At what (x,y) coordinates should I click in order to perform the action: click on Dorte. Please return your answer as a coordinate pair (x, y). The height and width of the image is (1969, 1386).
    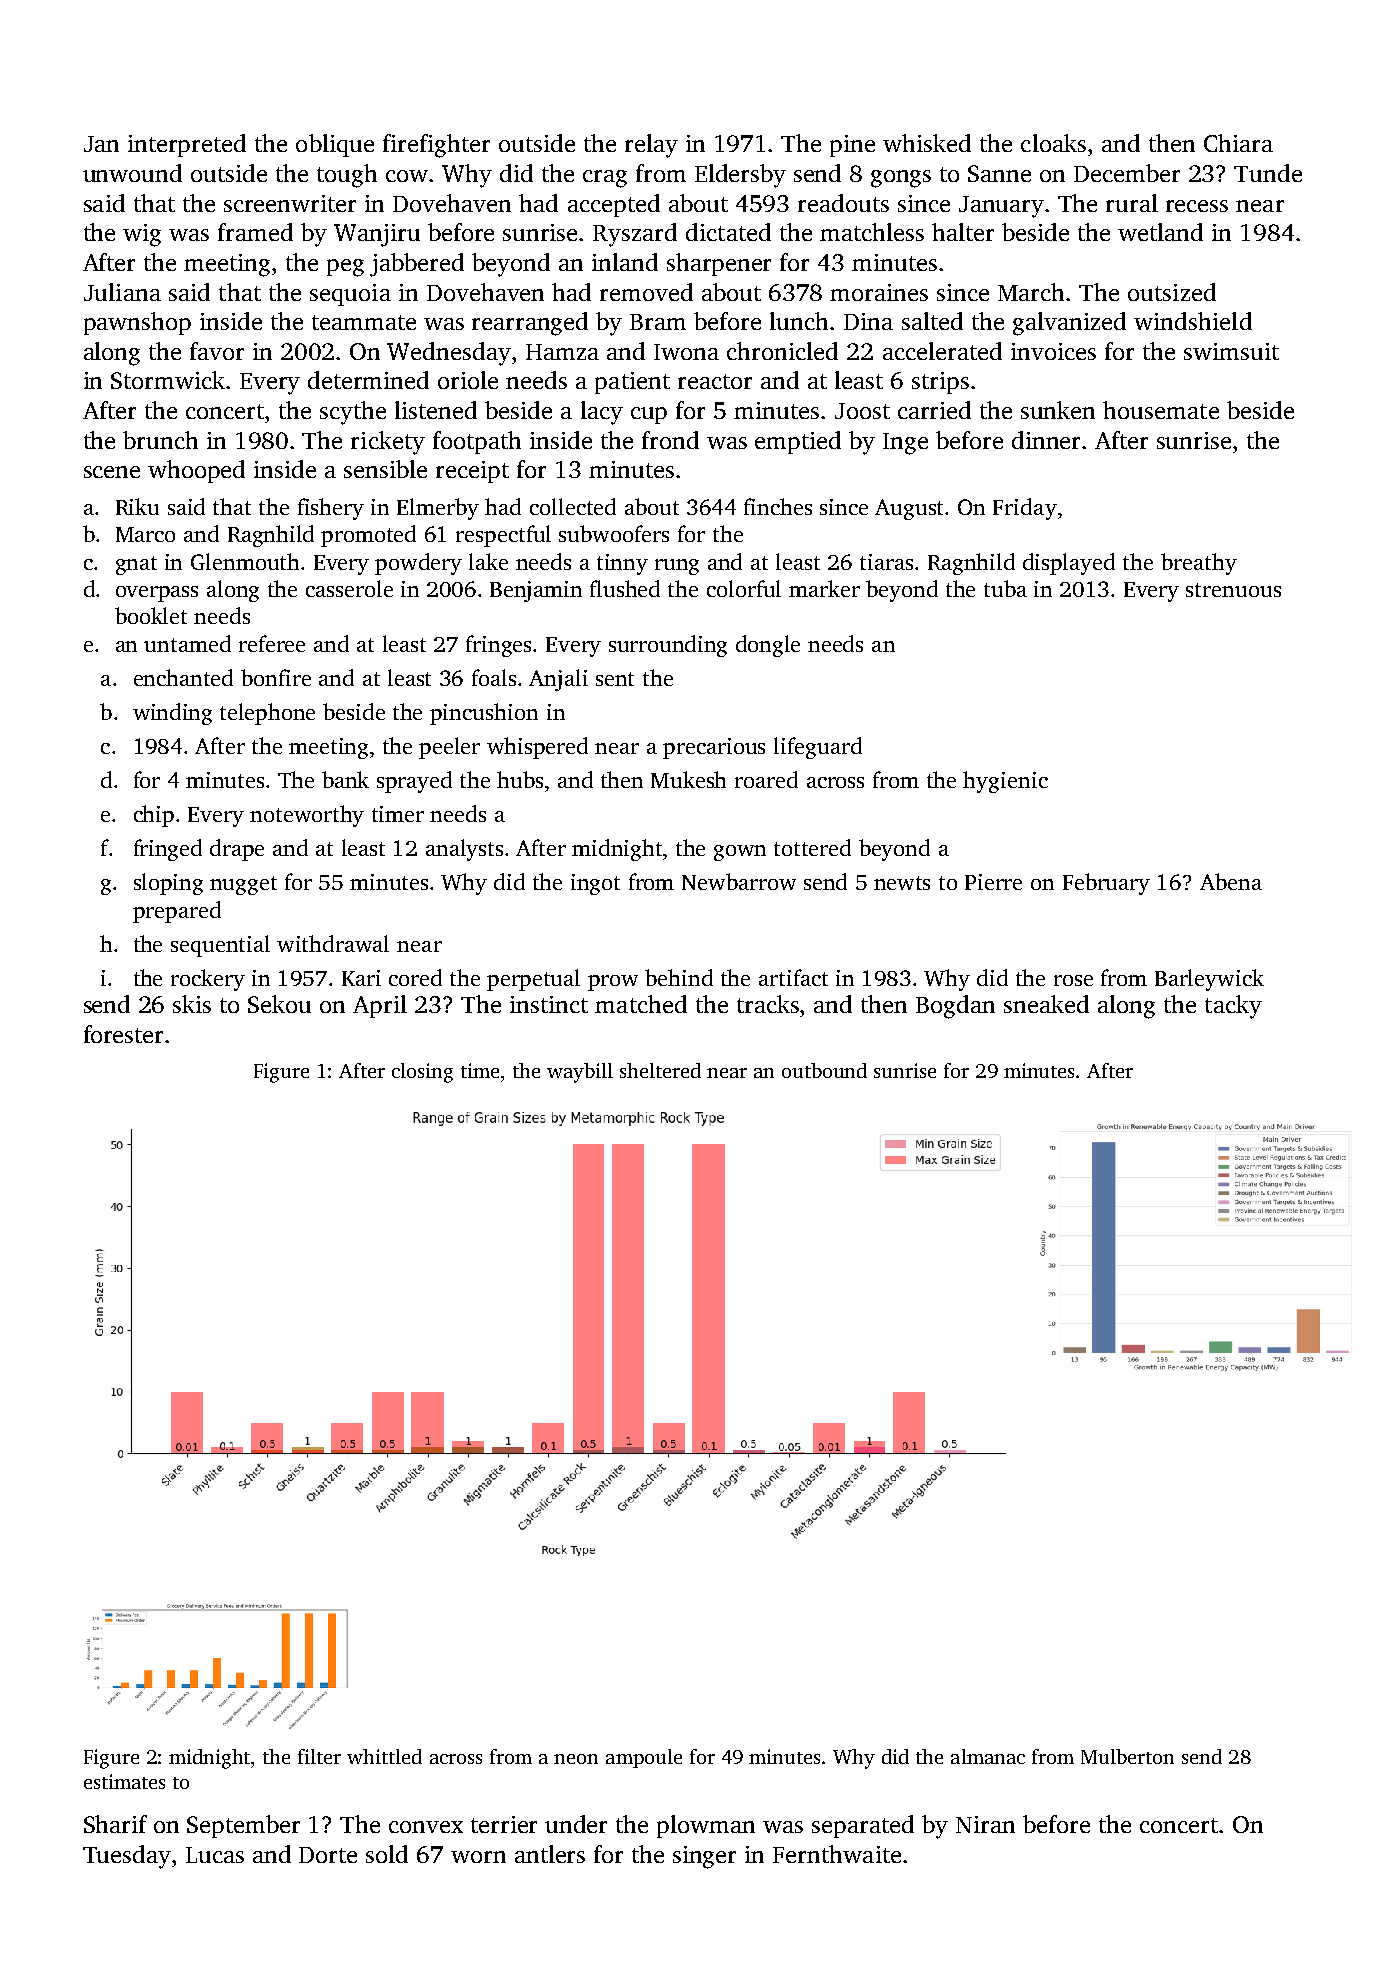
    Looking at the image, I should click on (328, 1855).
